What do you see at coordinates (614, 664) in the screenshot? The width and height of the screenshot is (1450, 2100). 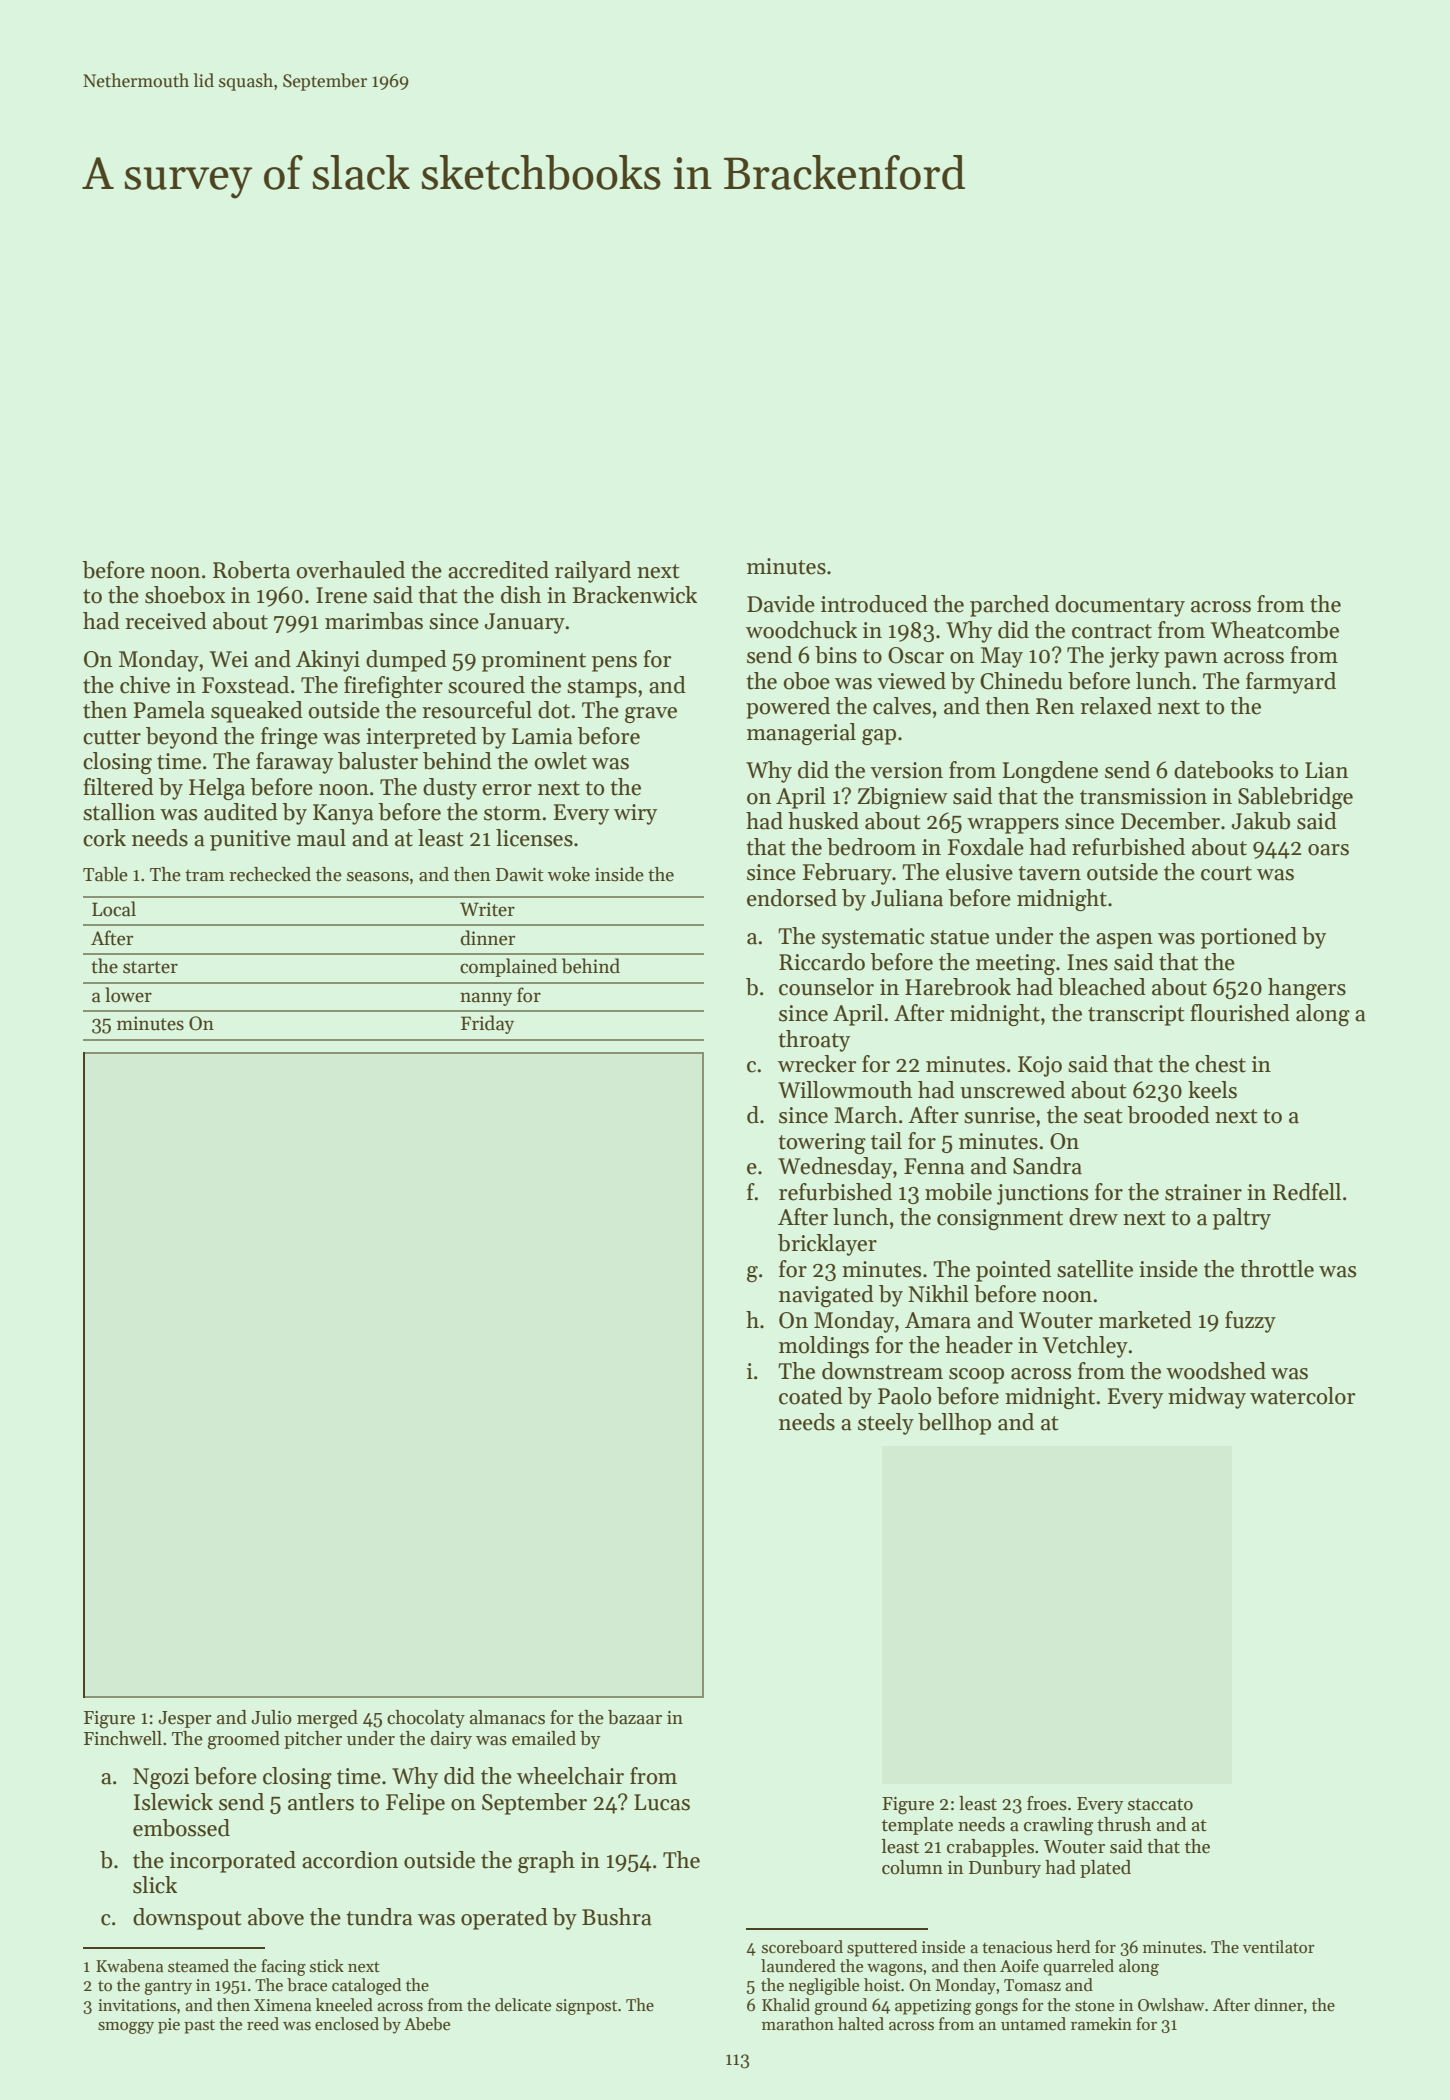 I see `pens` at bounding box center [614, 664].
